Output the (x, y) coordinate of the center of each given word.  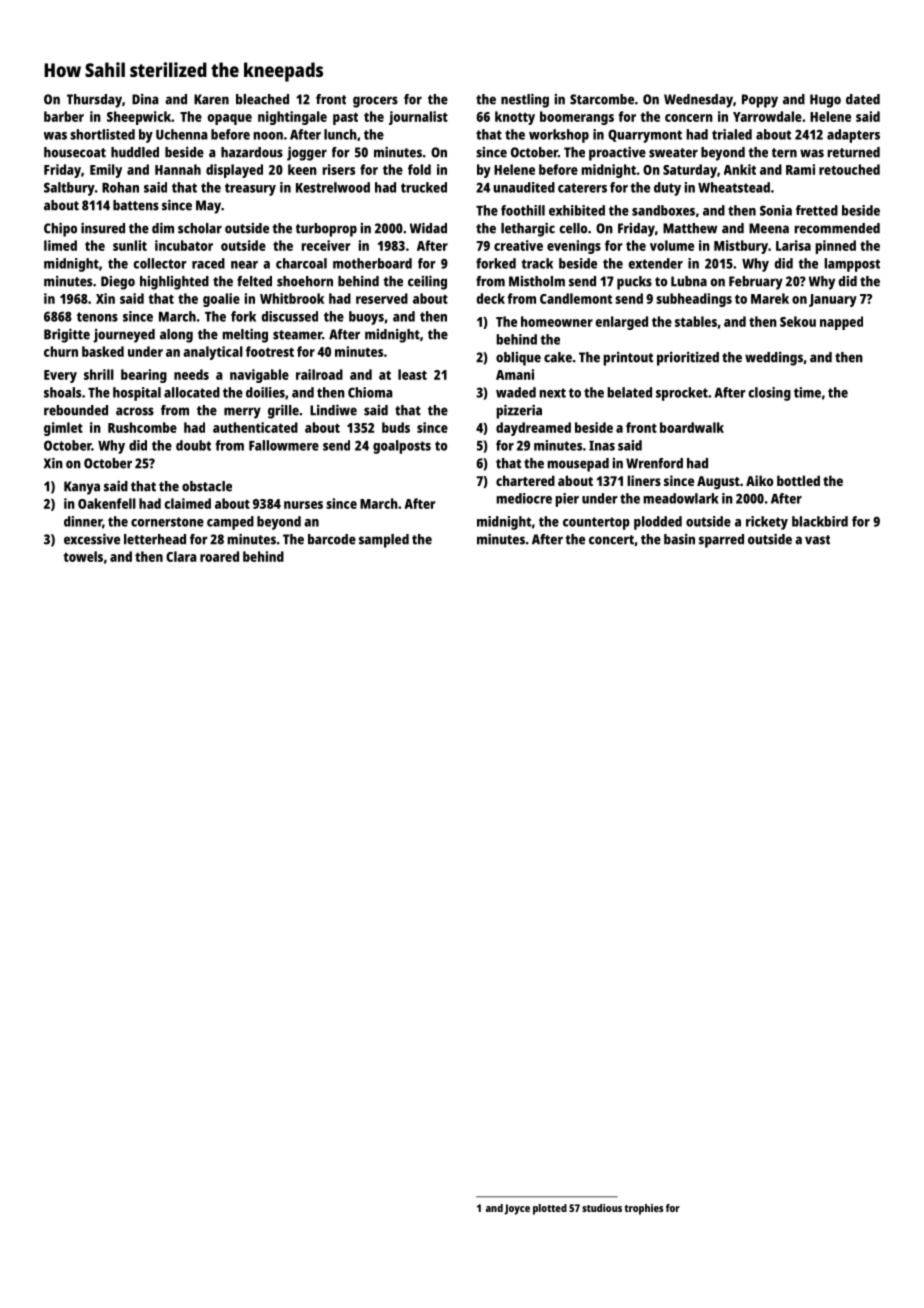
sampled (384, 541)
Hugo (825, 101)
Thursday (94, 101)
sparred (721, 541)
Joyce (517, 1209)
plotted (550, 1209)
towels (83, 556)
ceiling (427, 282)
